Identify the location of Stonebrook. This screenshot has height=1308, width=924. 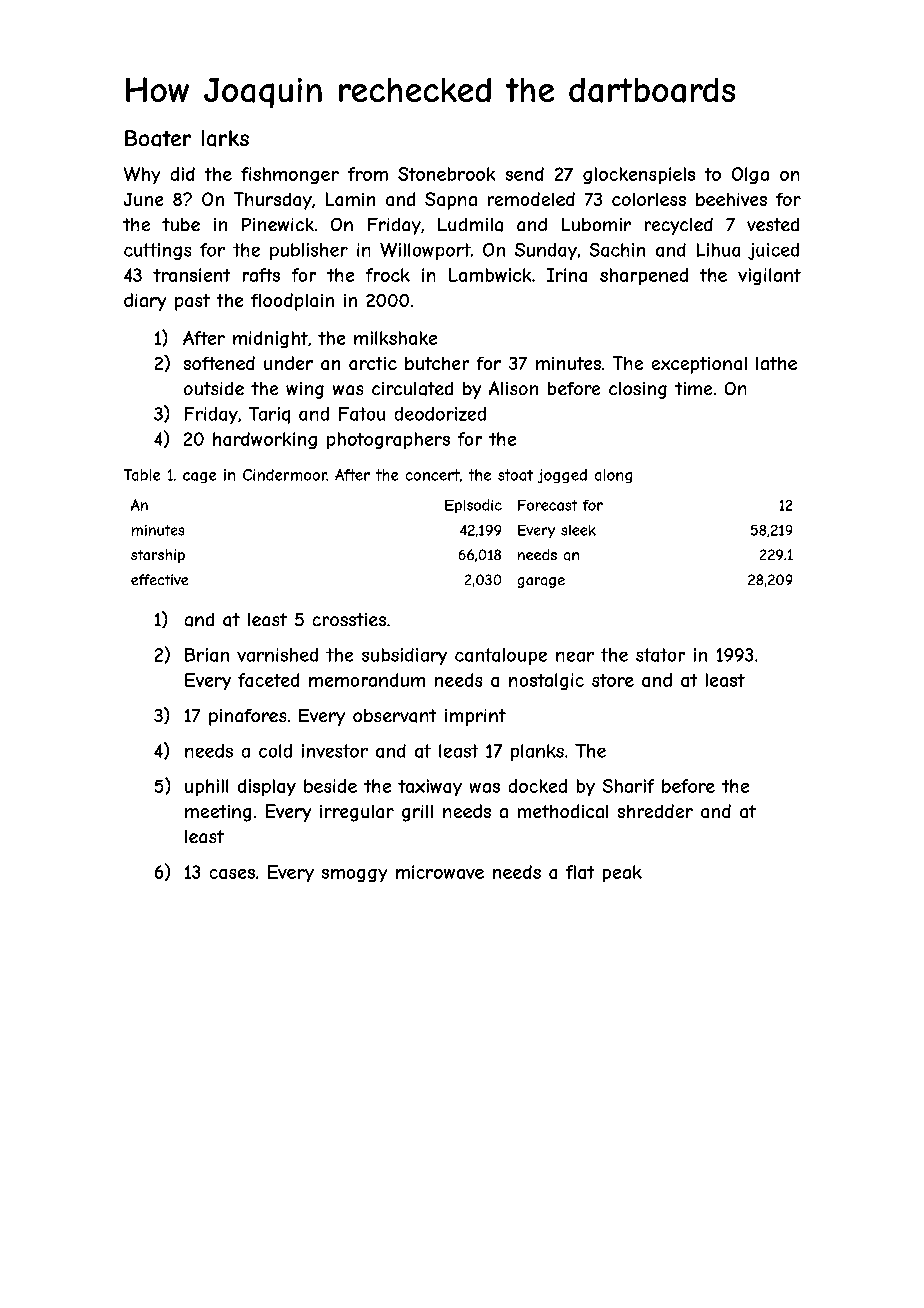
(446, 174).
